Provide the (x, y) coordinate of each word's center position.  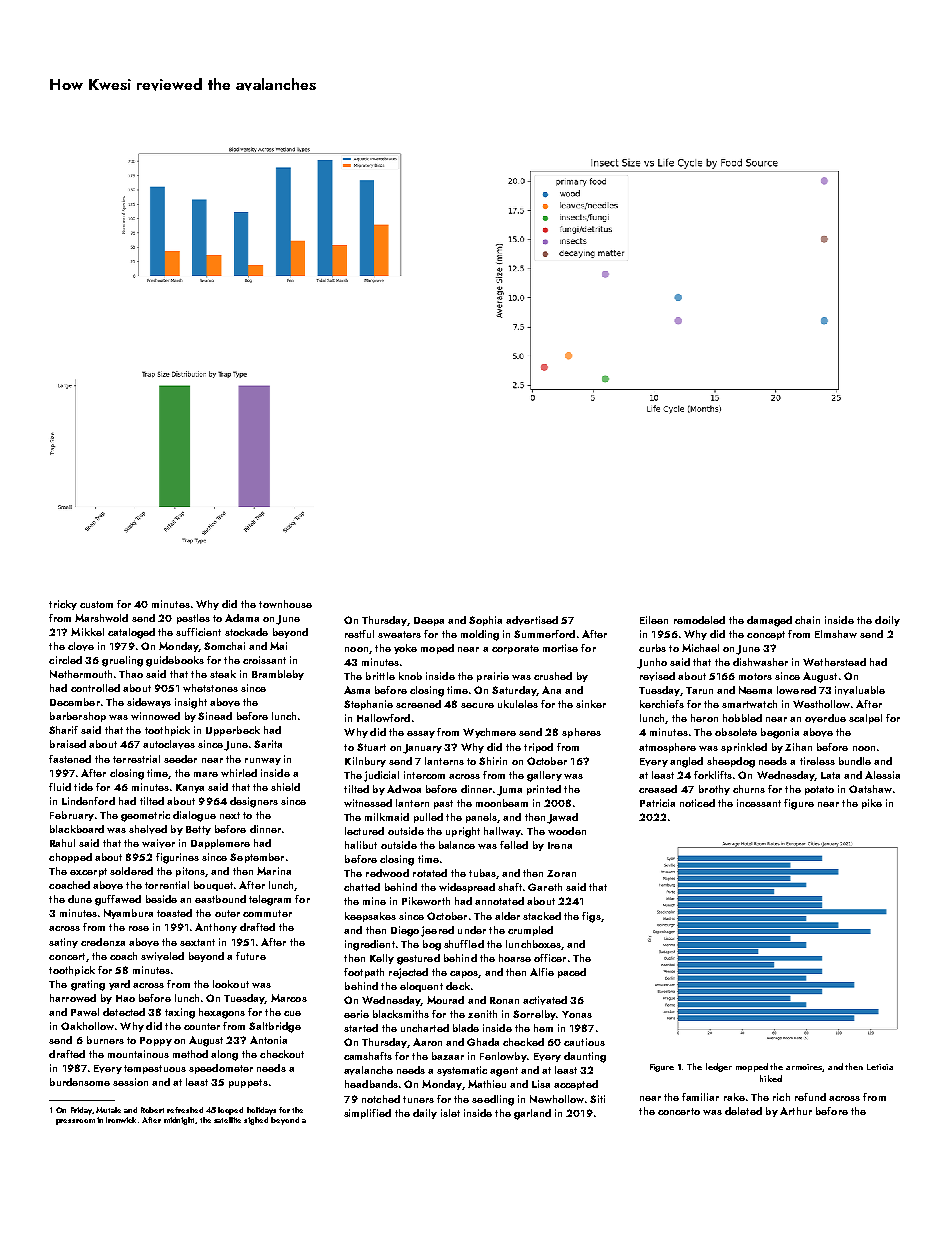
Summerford (544, 634)
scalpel (865, 719)
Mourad (445, 1000)
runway (263, 761)
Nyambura (128, 914)
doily (887, 621)
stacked (542, 916)
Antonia (268, 1040)
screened (418, 704)
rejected (408, 973)
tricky (63, 605)
